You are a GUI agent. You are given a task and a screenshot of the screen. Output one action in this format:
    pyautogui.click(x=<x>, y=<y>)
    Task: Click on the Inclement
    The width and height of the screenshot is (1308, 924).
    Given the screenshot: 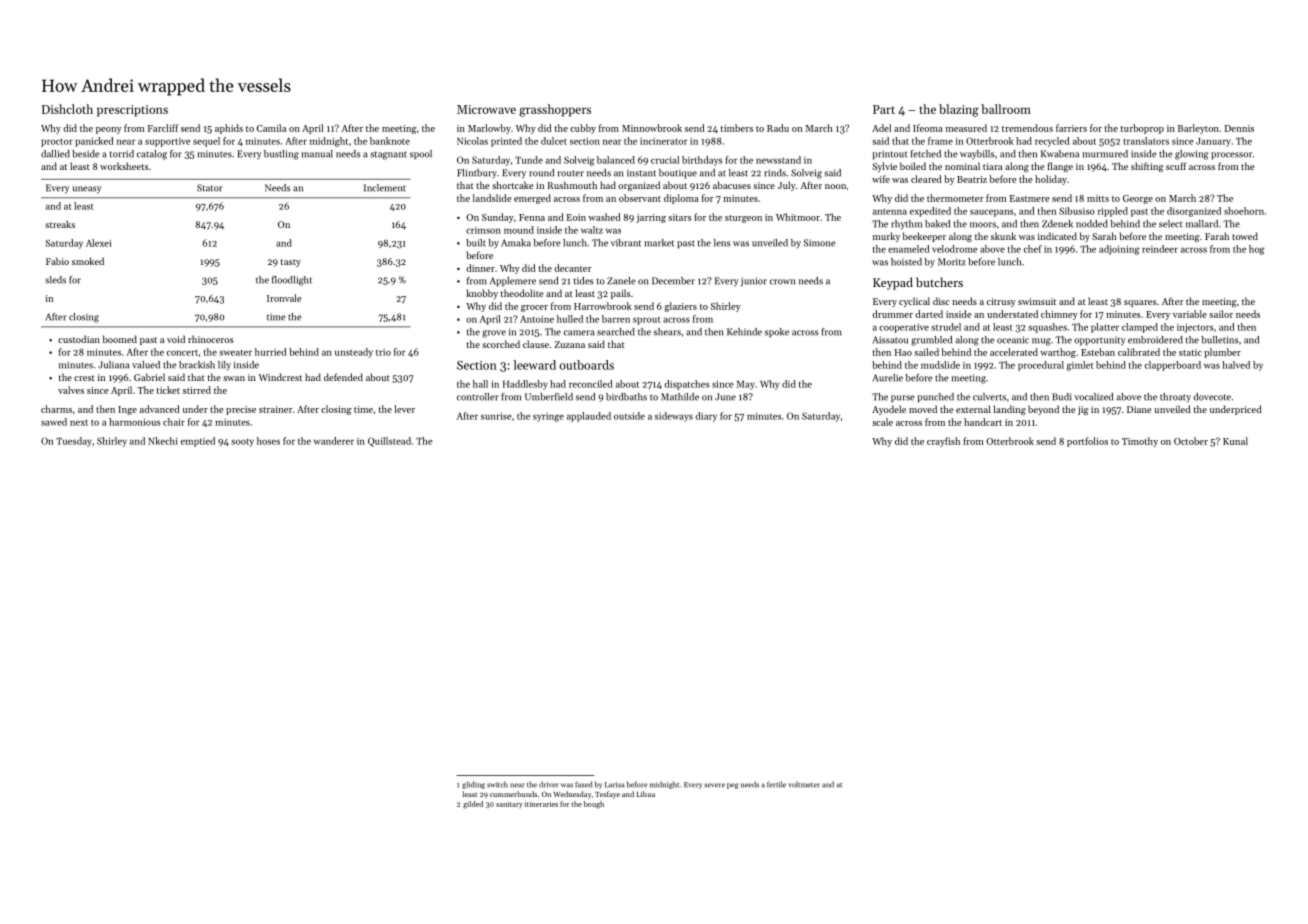 What is the action you would take?
    pyautogui.click(x=385, y=188)
